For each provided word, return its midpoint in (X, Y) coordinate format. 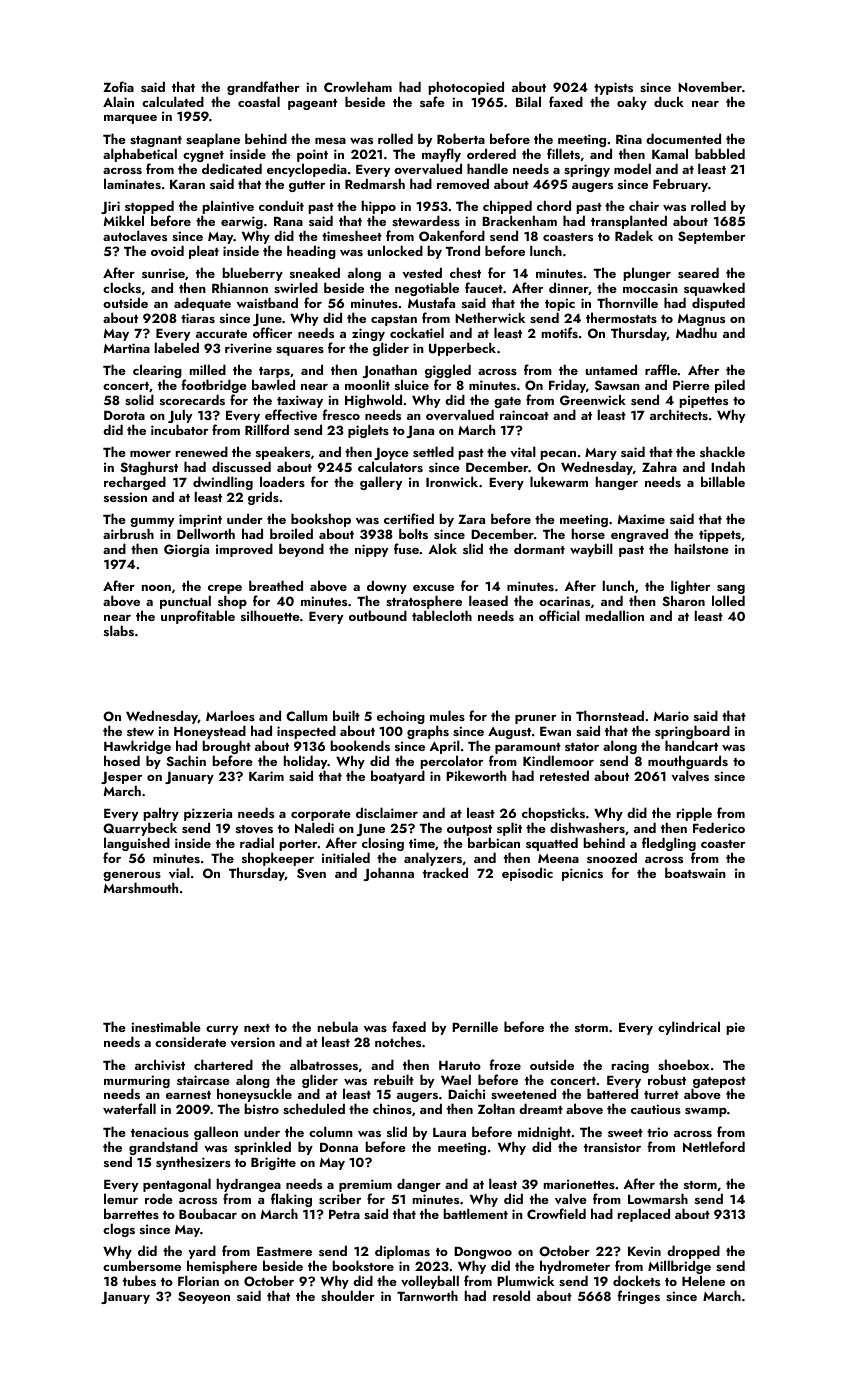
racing (630, 1066)
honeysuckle (254, 1096)
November (710, 86)
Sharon (684, 601)
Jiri (110, 207)
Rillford (267, 429)
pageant (312, 104)
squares (300, 351)
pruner (535, 719)
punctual (185, 602)
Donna (339, 1147)
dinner (569, 288)
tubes (139, 1280)
